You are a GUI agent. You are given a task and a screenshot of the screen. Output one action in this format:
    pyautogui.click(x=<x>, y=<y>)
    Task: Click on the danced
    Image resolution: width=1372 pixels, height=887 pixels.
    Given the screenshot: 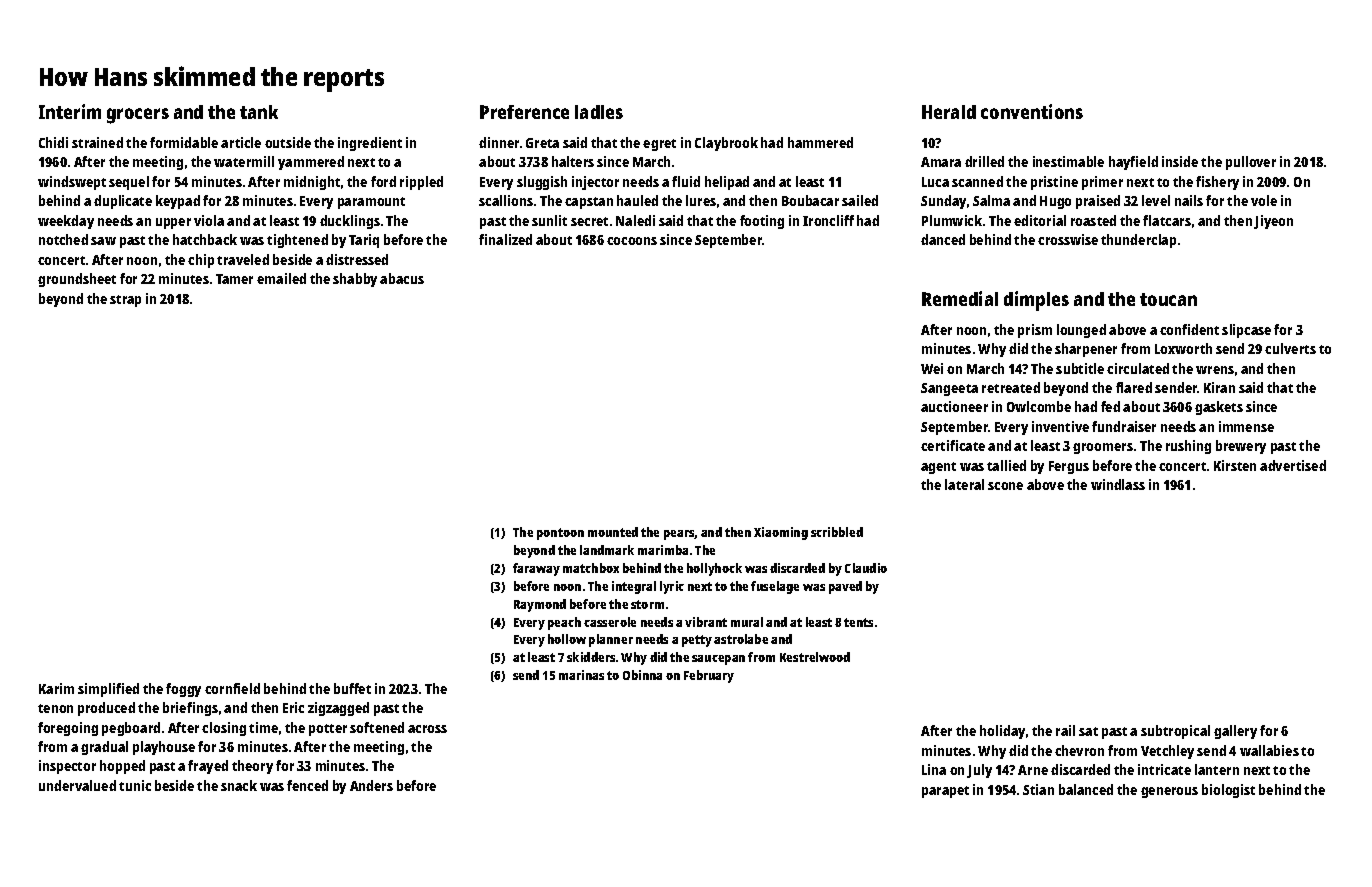 What is the action you would take?
    pyautogui.click(x=943, y=239)
